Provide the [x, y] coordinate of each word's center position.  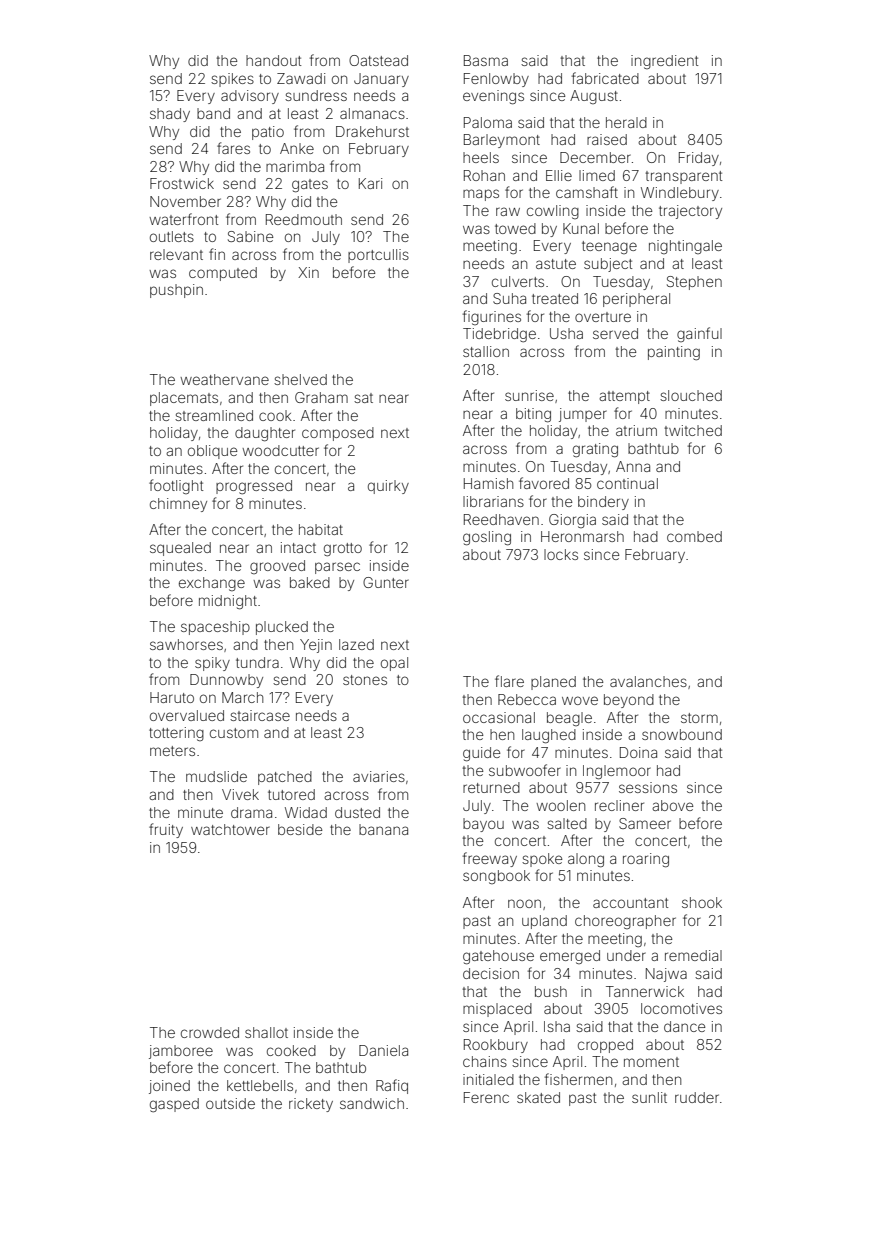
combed [694, 536]
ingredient [664, 62]
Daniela [383, 1050]
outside [230, 1103]
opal [394, 664]
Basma [486, 60]
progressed [254, 487]
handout [273, 60]
